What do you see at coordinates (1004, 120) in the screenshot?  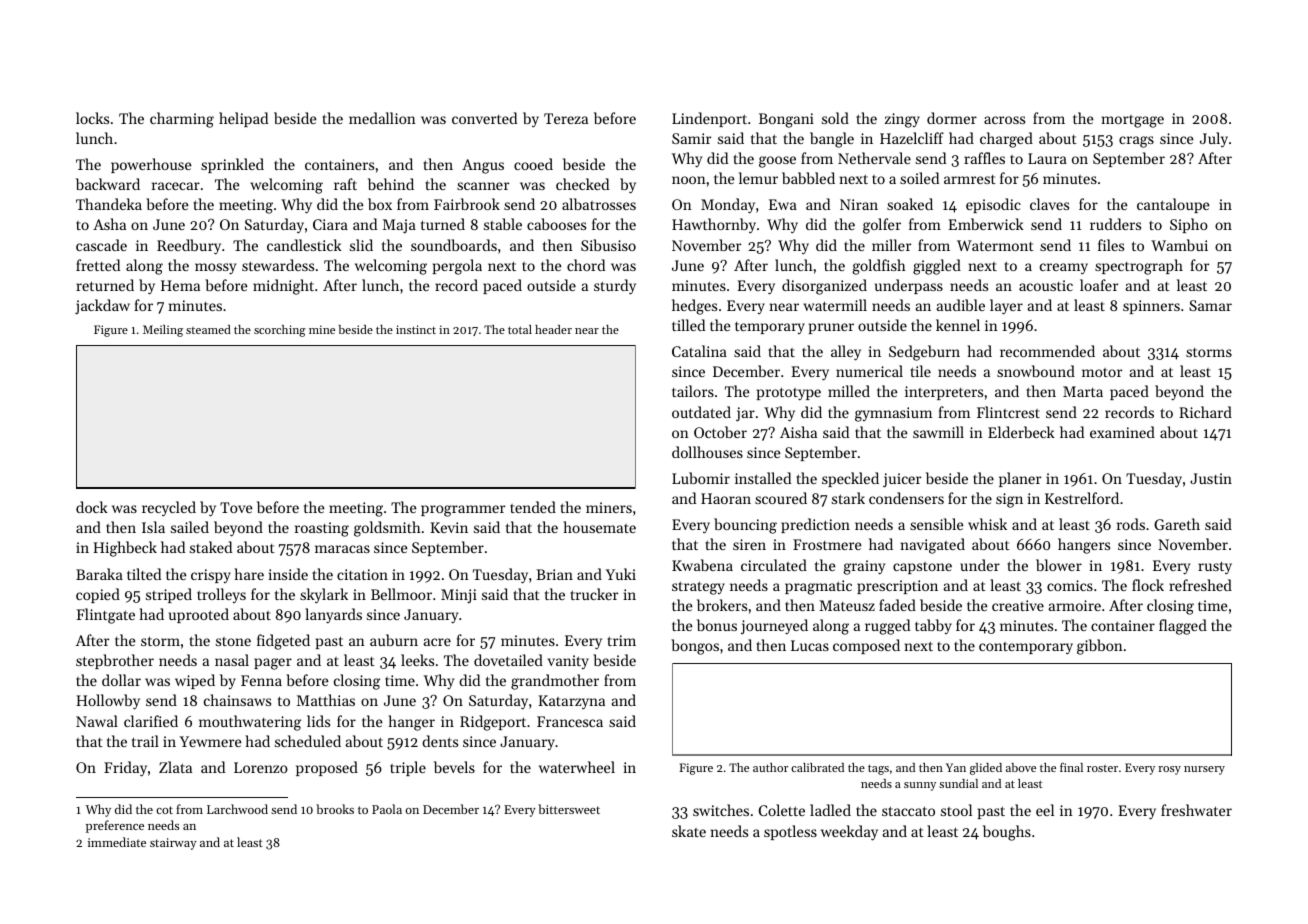 I see `across` at bounding box center [1004, 120].
